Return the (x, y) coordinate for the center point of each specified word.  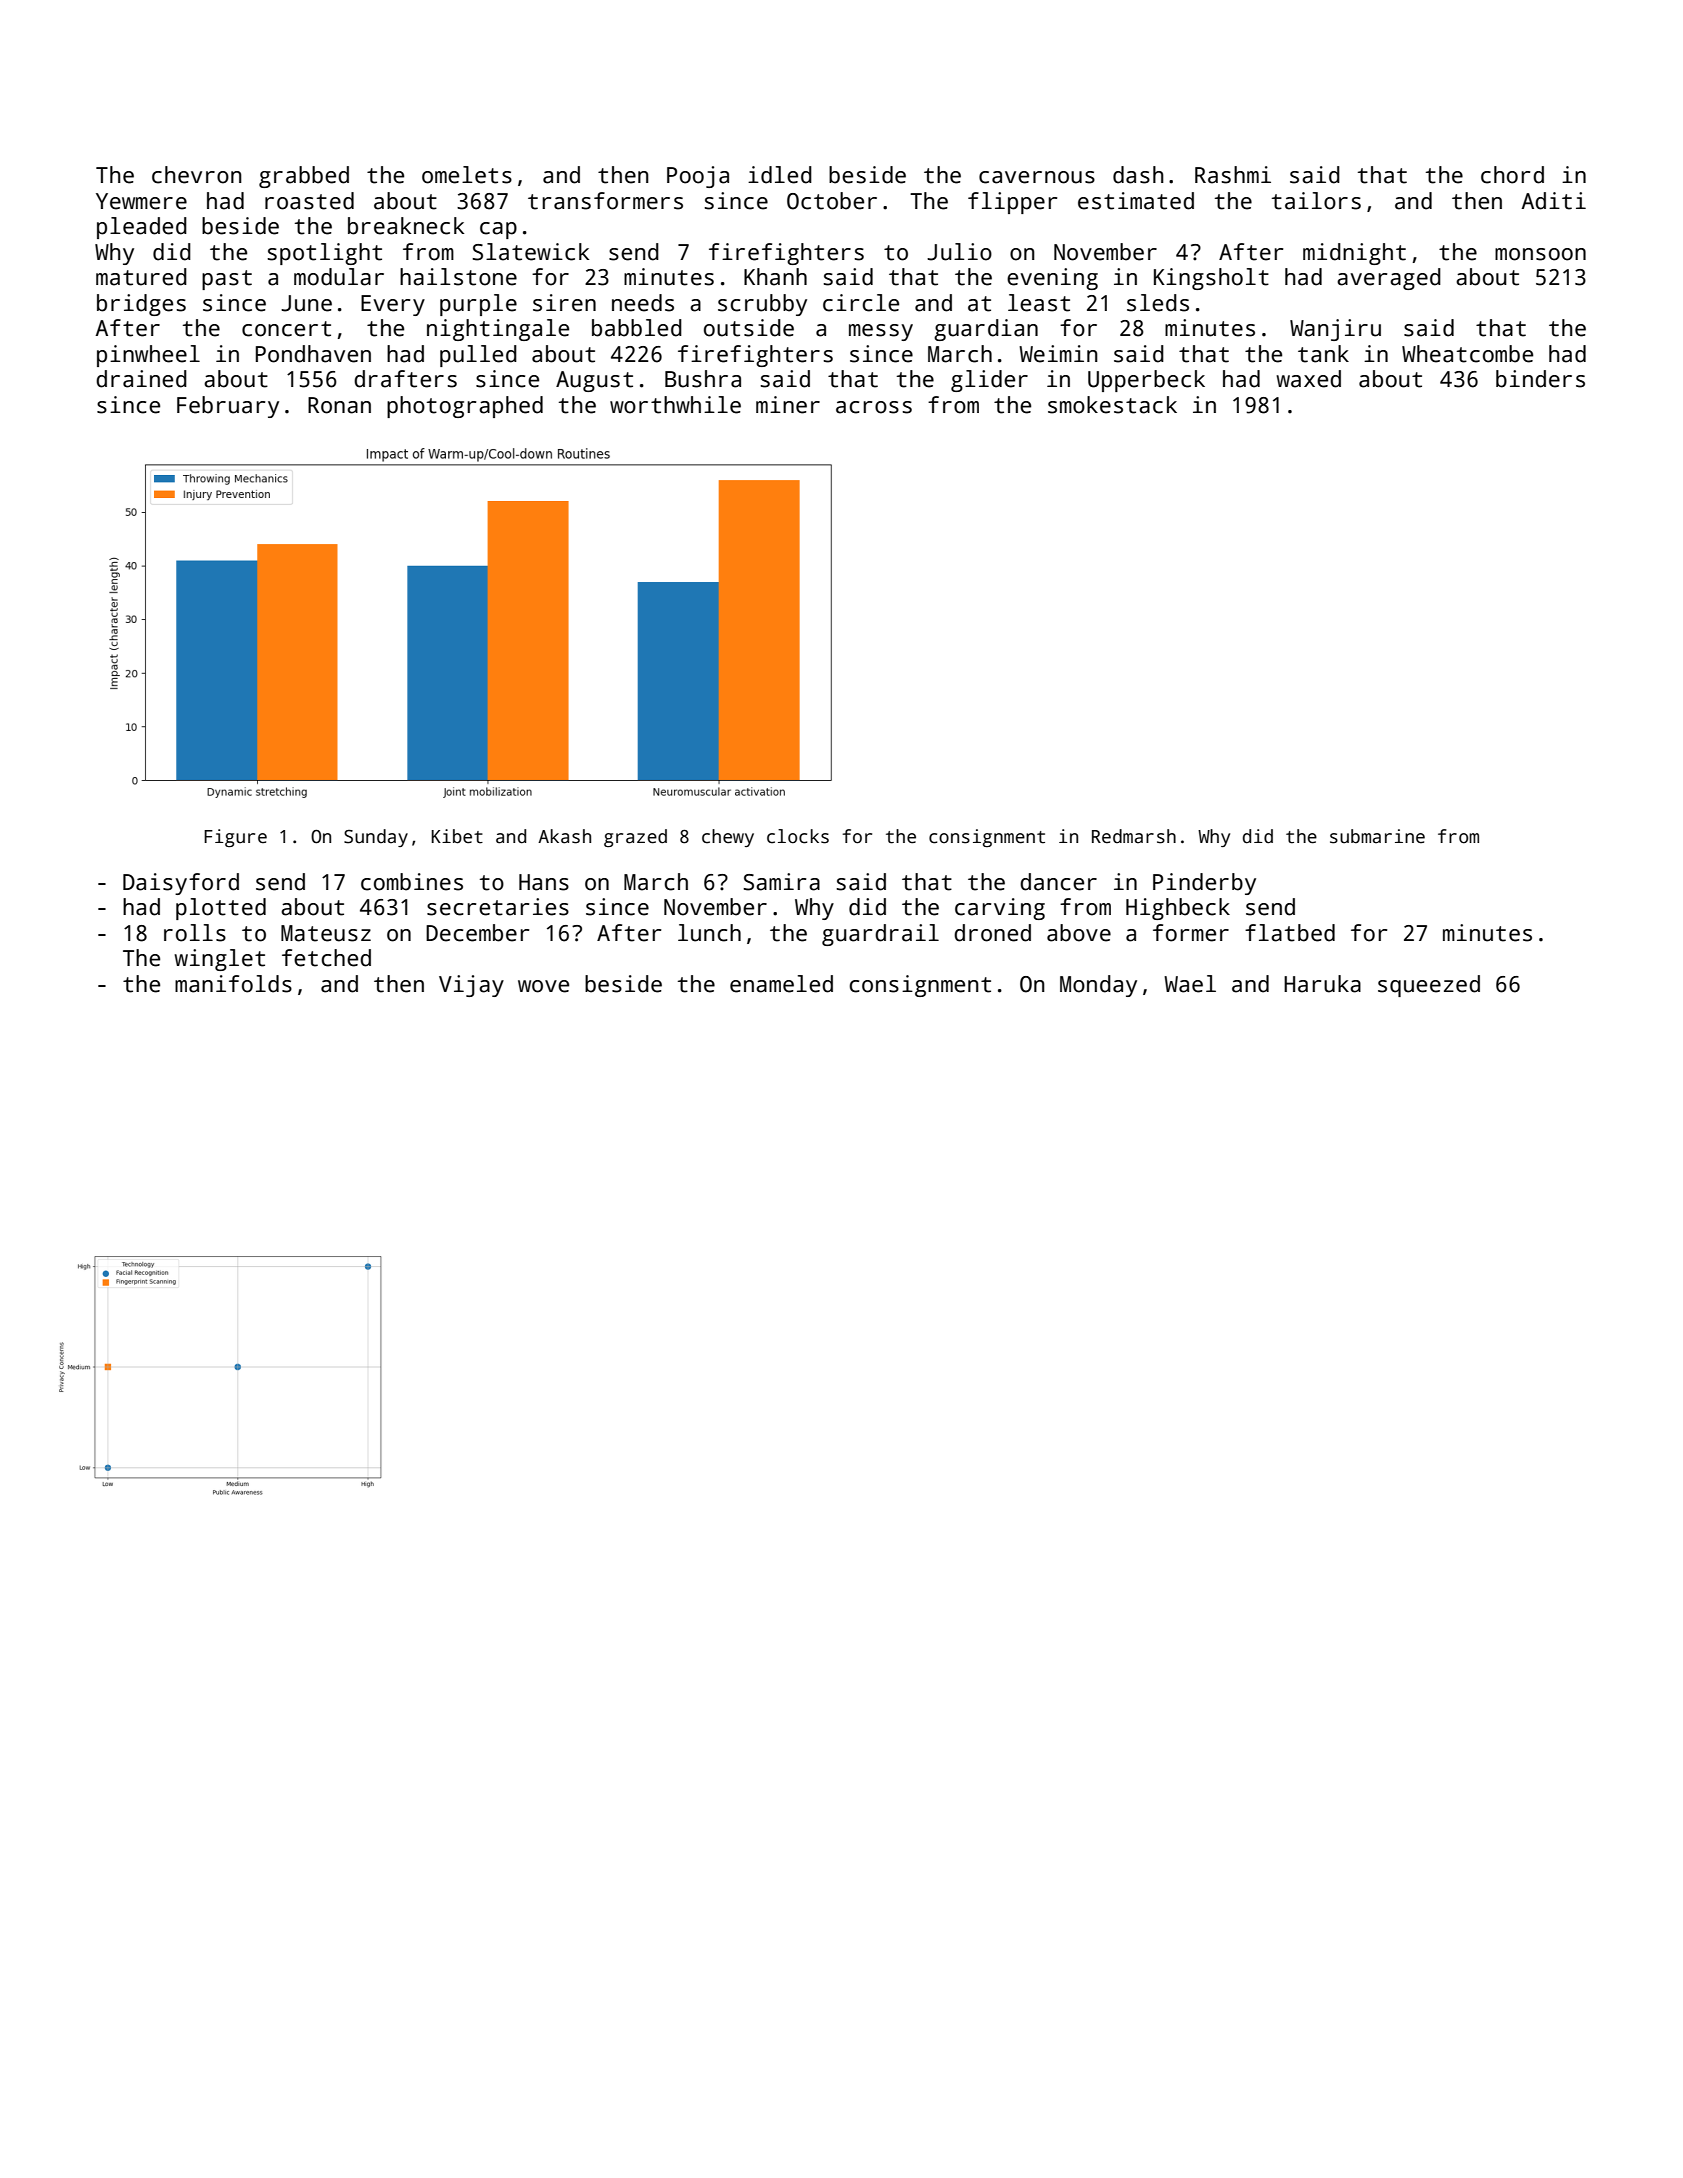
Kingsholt (1211, 279)
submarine (1377, 836)
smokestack (1112, 405)
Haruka (1322, 984)
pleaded (142, 228)
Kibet (457, 836)
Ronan (339, 405)
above (1079, 933)
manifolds (233, 984)
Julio (959, 252)
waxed (1308, 379)
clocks (798, 836)
